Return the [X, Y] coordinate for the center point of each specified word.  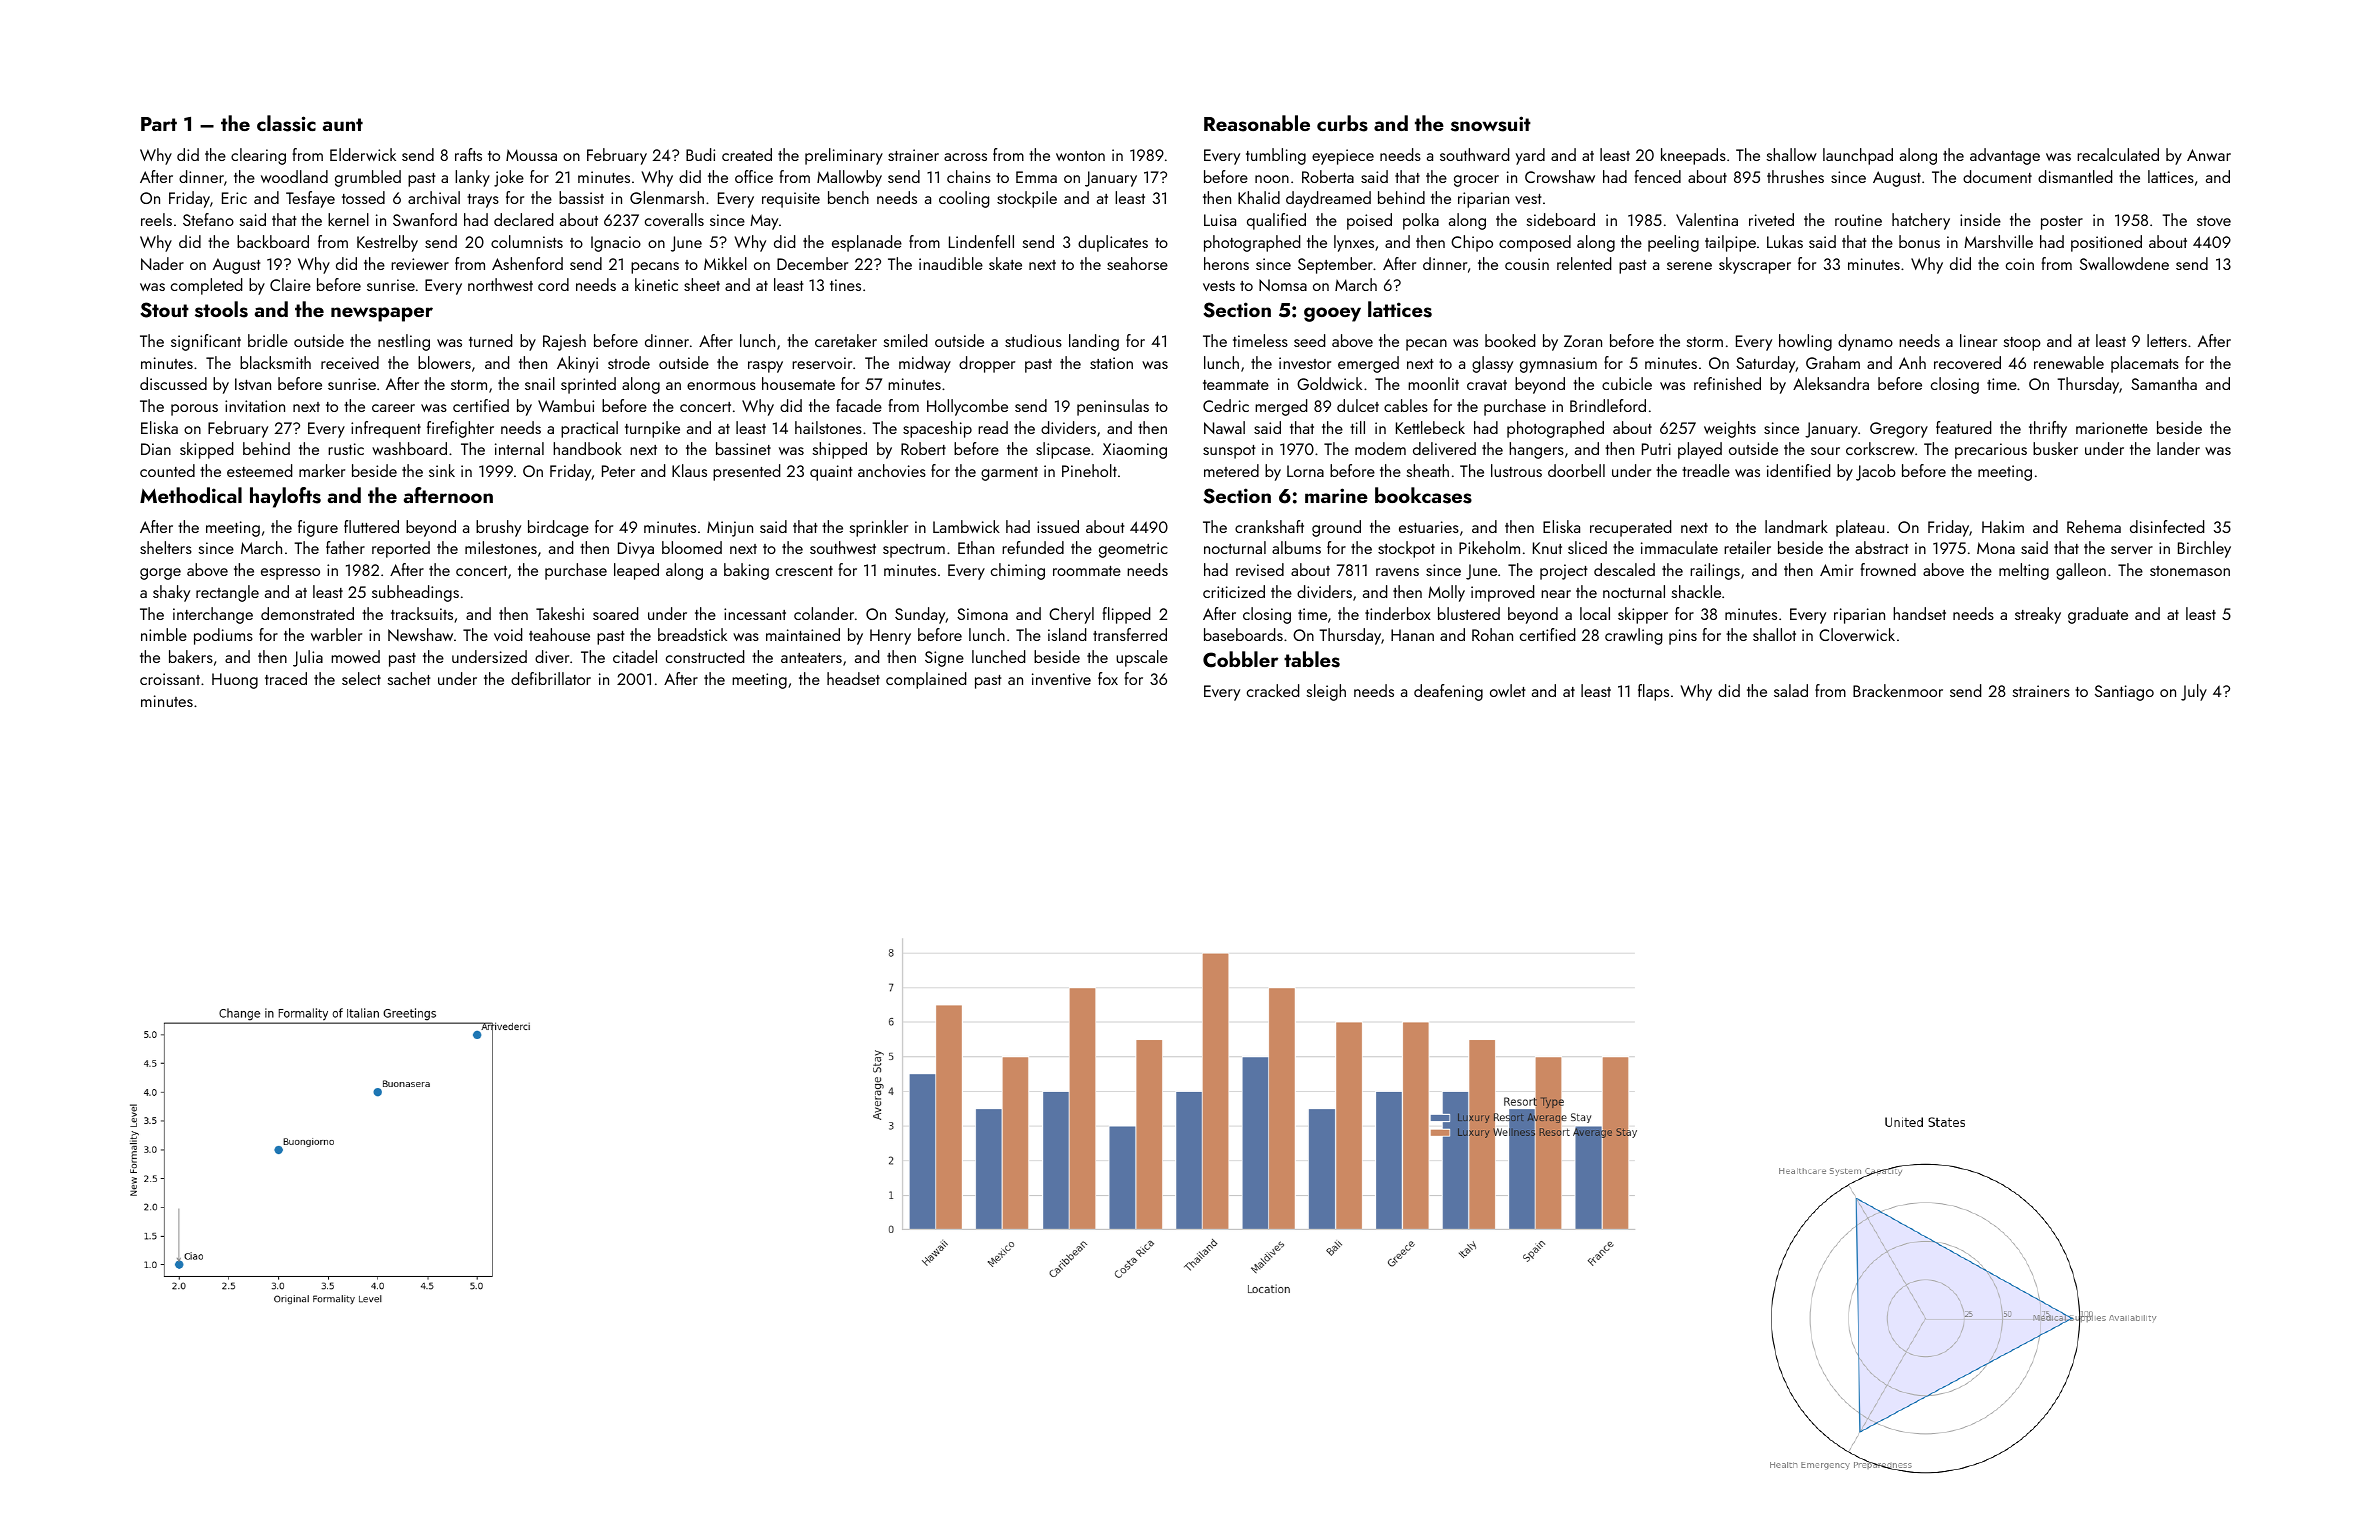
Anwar [2209, 155]
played [1700, 450]
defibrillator [551, 678]
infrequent [386, 429]
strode [629, 362]
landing [1094, 342]
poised [1369, 221]
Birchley [2204, 549]
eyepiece [1343, 157]
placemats [2145, 364]
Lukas [1785, 241]
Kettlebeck [1430, 427]
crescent [804, 571]
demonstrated [307, 613]
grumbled [368, 178]
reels [156, 219]
